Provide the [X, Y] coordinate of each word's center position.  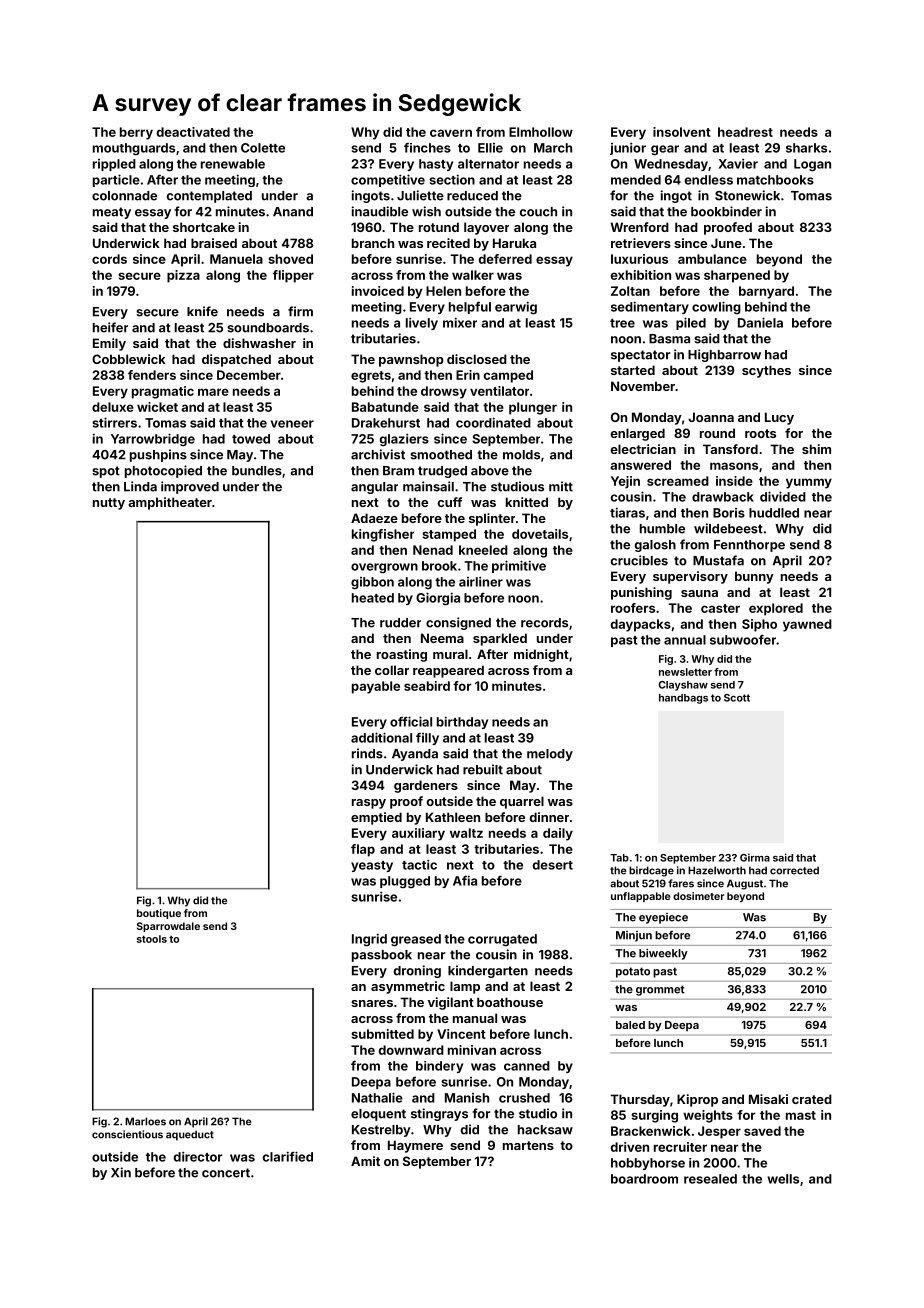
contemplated [209, 197]
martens [528, 1145]
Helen [443, 291]
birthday [462, 722]
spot [106, 472]
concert [226, 1173]
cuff [450, 502]
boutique [159, 914]
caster [720, 608]
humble [662, 529]
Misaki [768, 1099]
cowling [716, 307]
